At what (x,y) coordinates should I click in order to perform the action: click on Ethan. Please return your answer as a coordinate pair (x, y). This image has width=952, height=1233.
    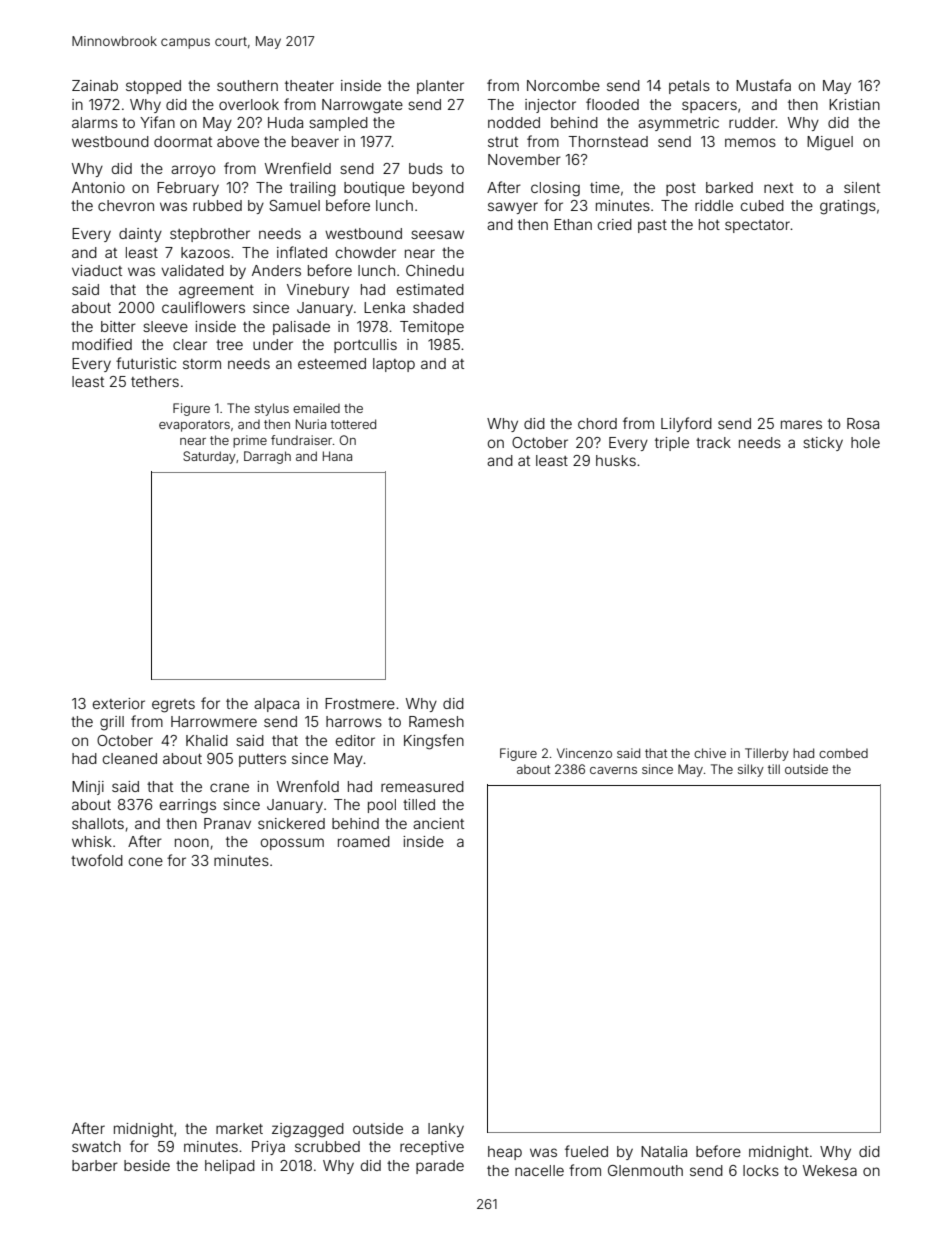
    Looking at the image, I should click on (573, 224).
